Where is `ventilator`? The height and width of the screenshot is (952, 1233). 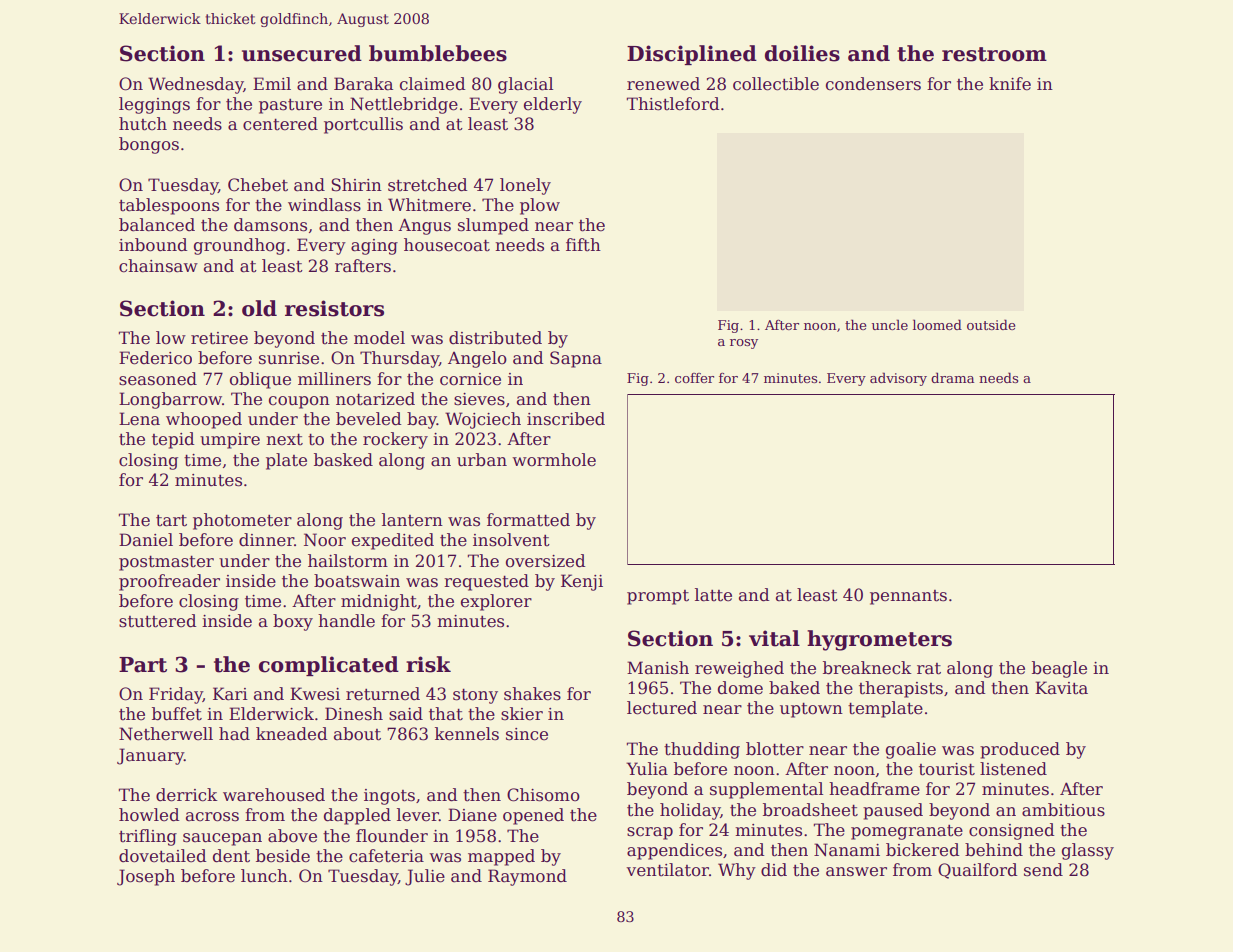 ventilator is located at coordinates (667, 870).
